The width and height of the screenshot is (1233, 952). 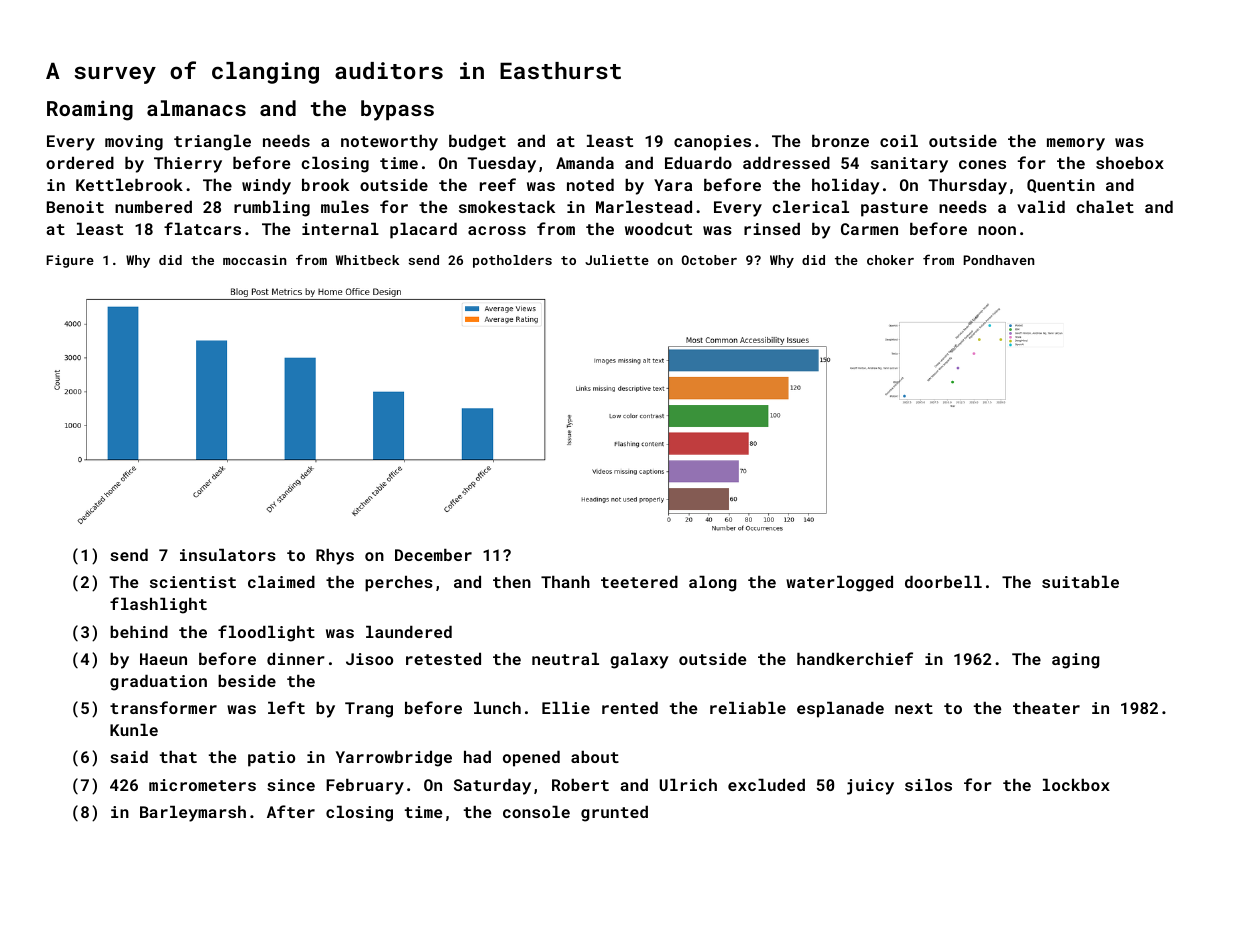 I want to click on insulators, so click(x=228, y=555).
